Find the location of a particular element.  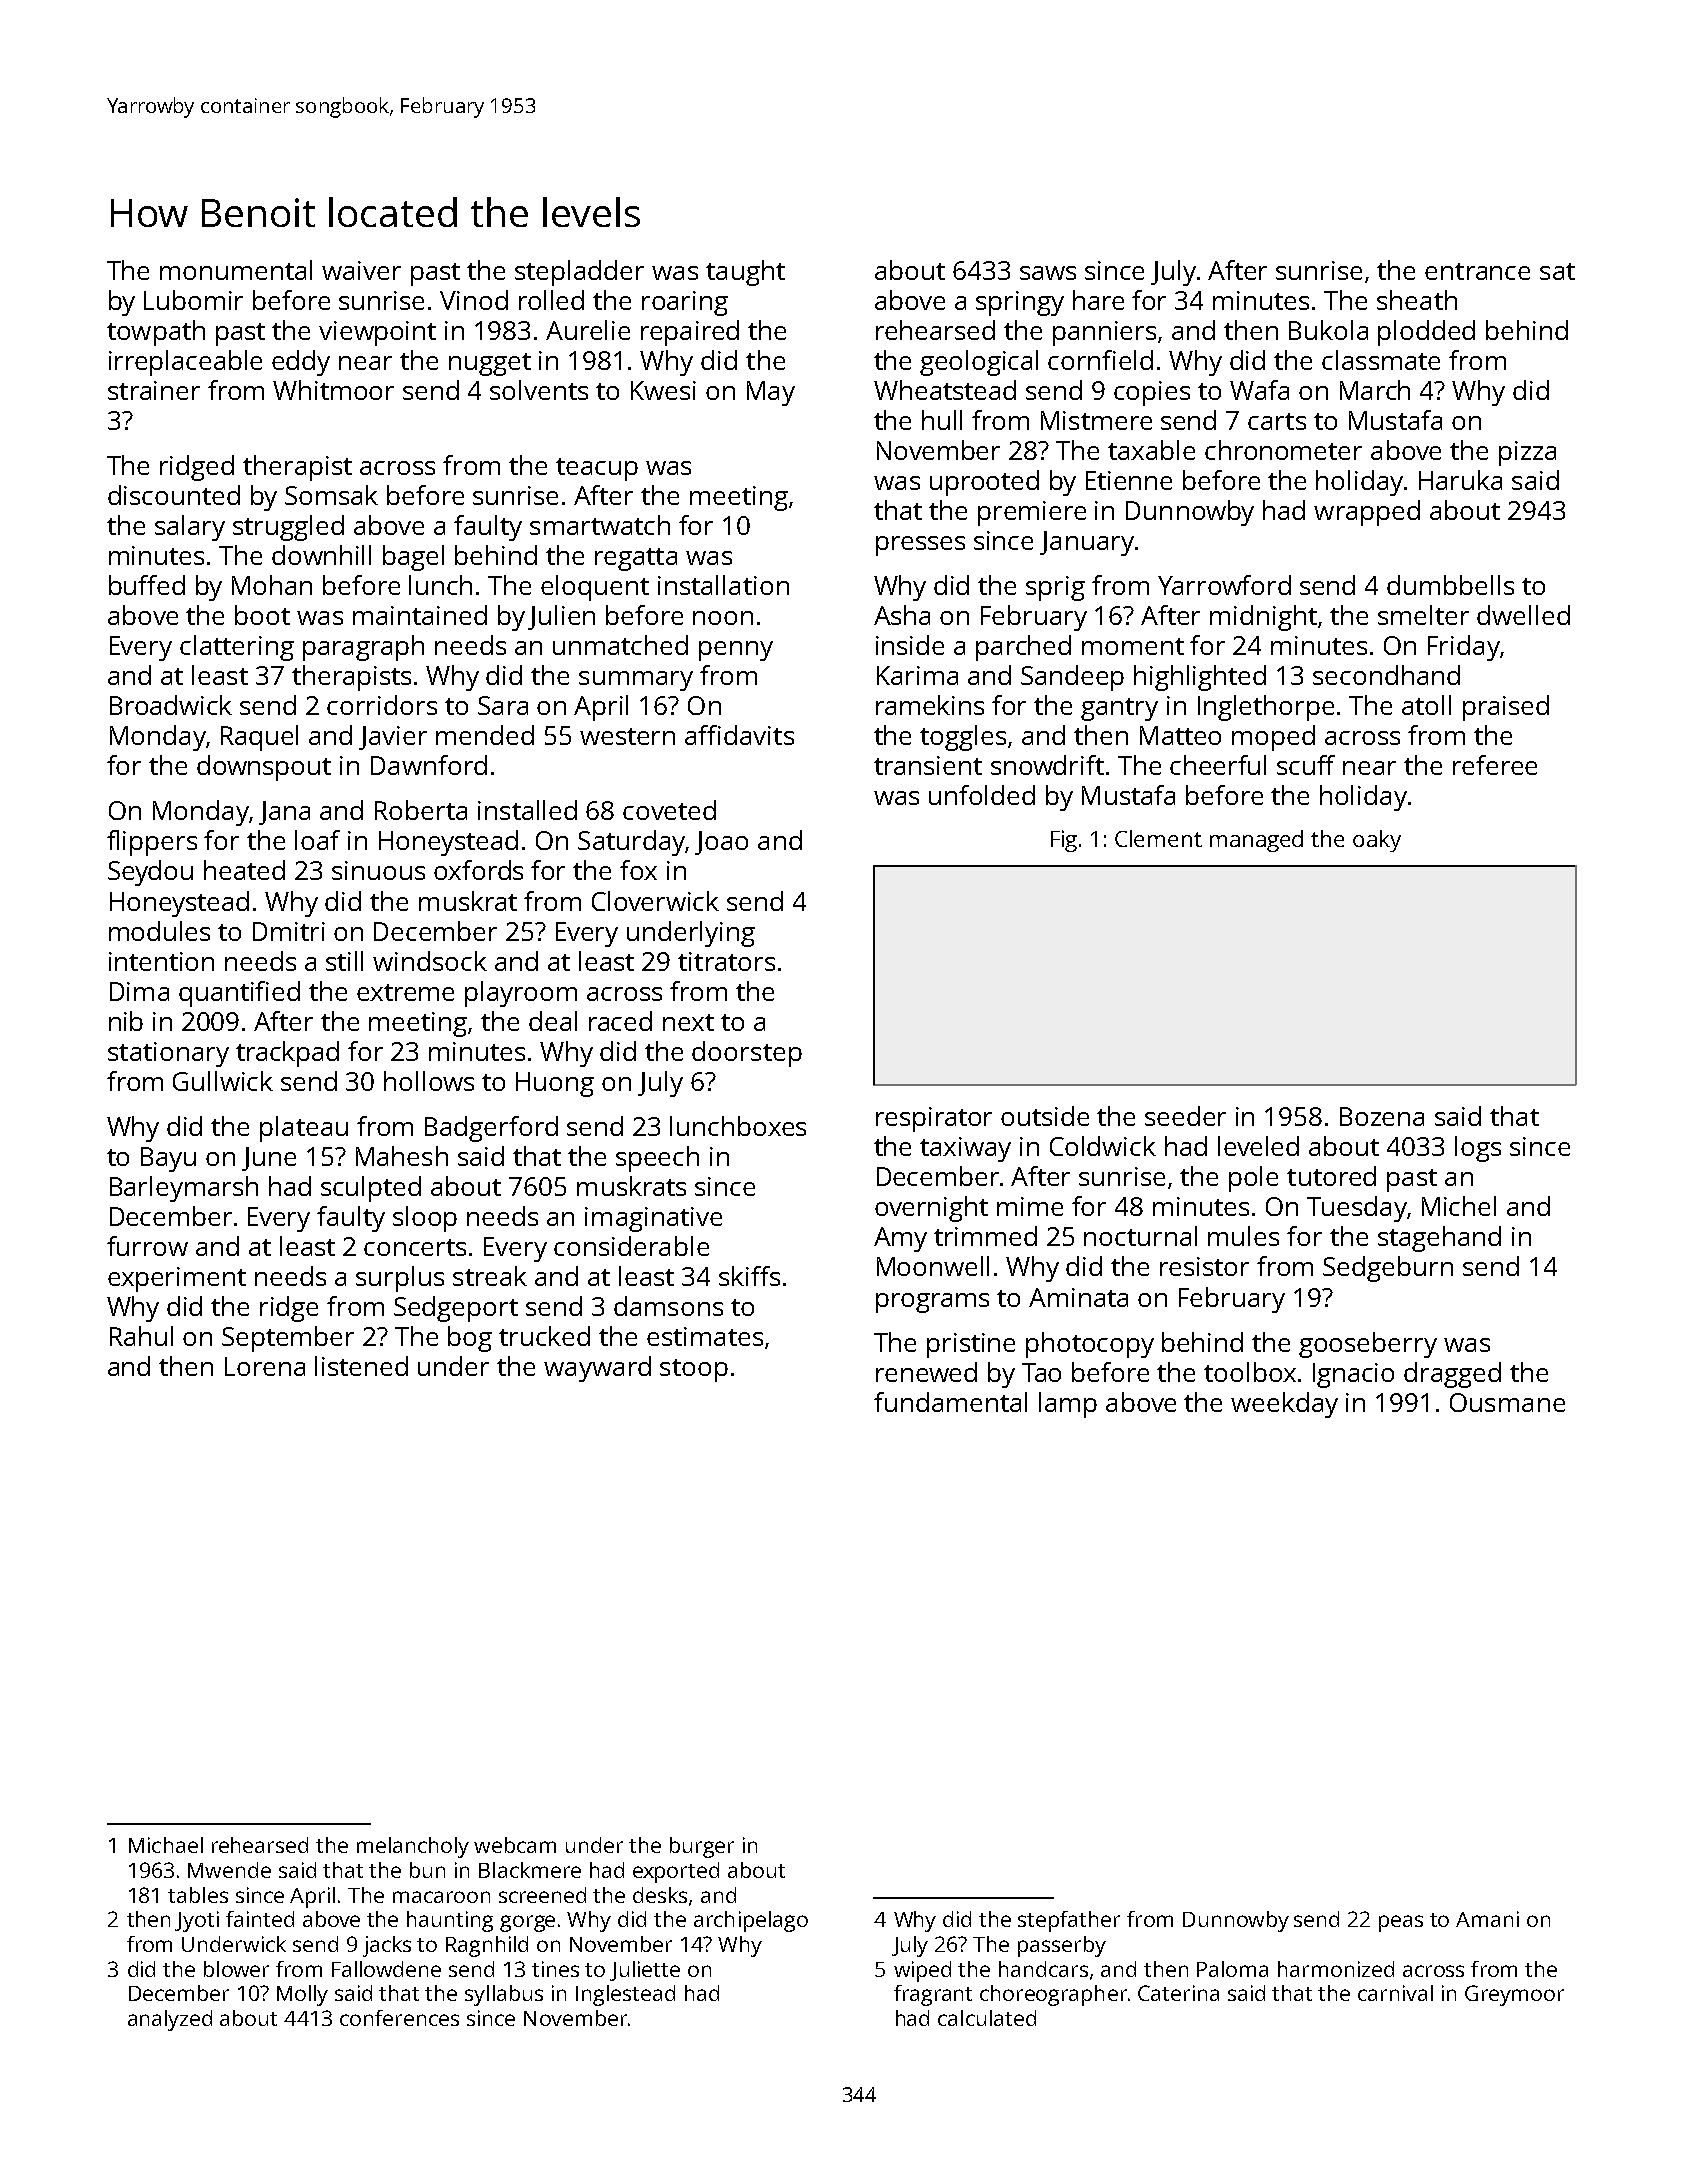

Ousmane is located at coordinates (1507, 1402).
